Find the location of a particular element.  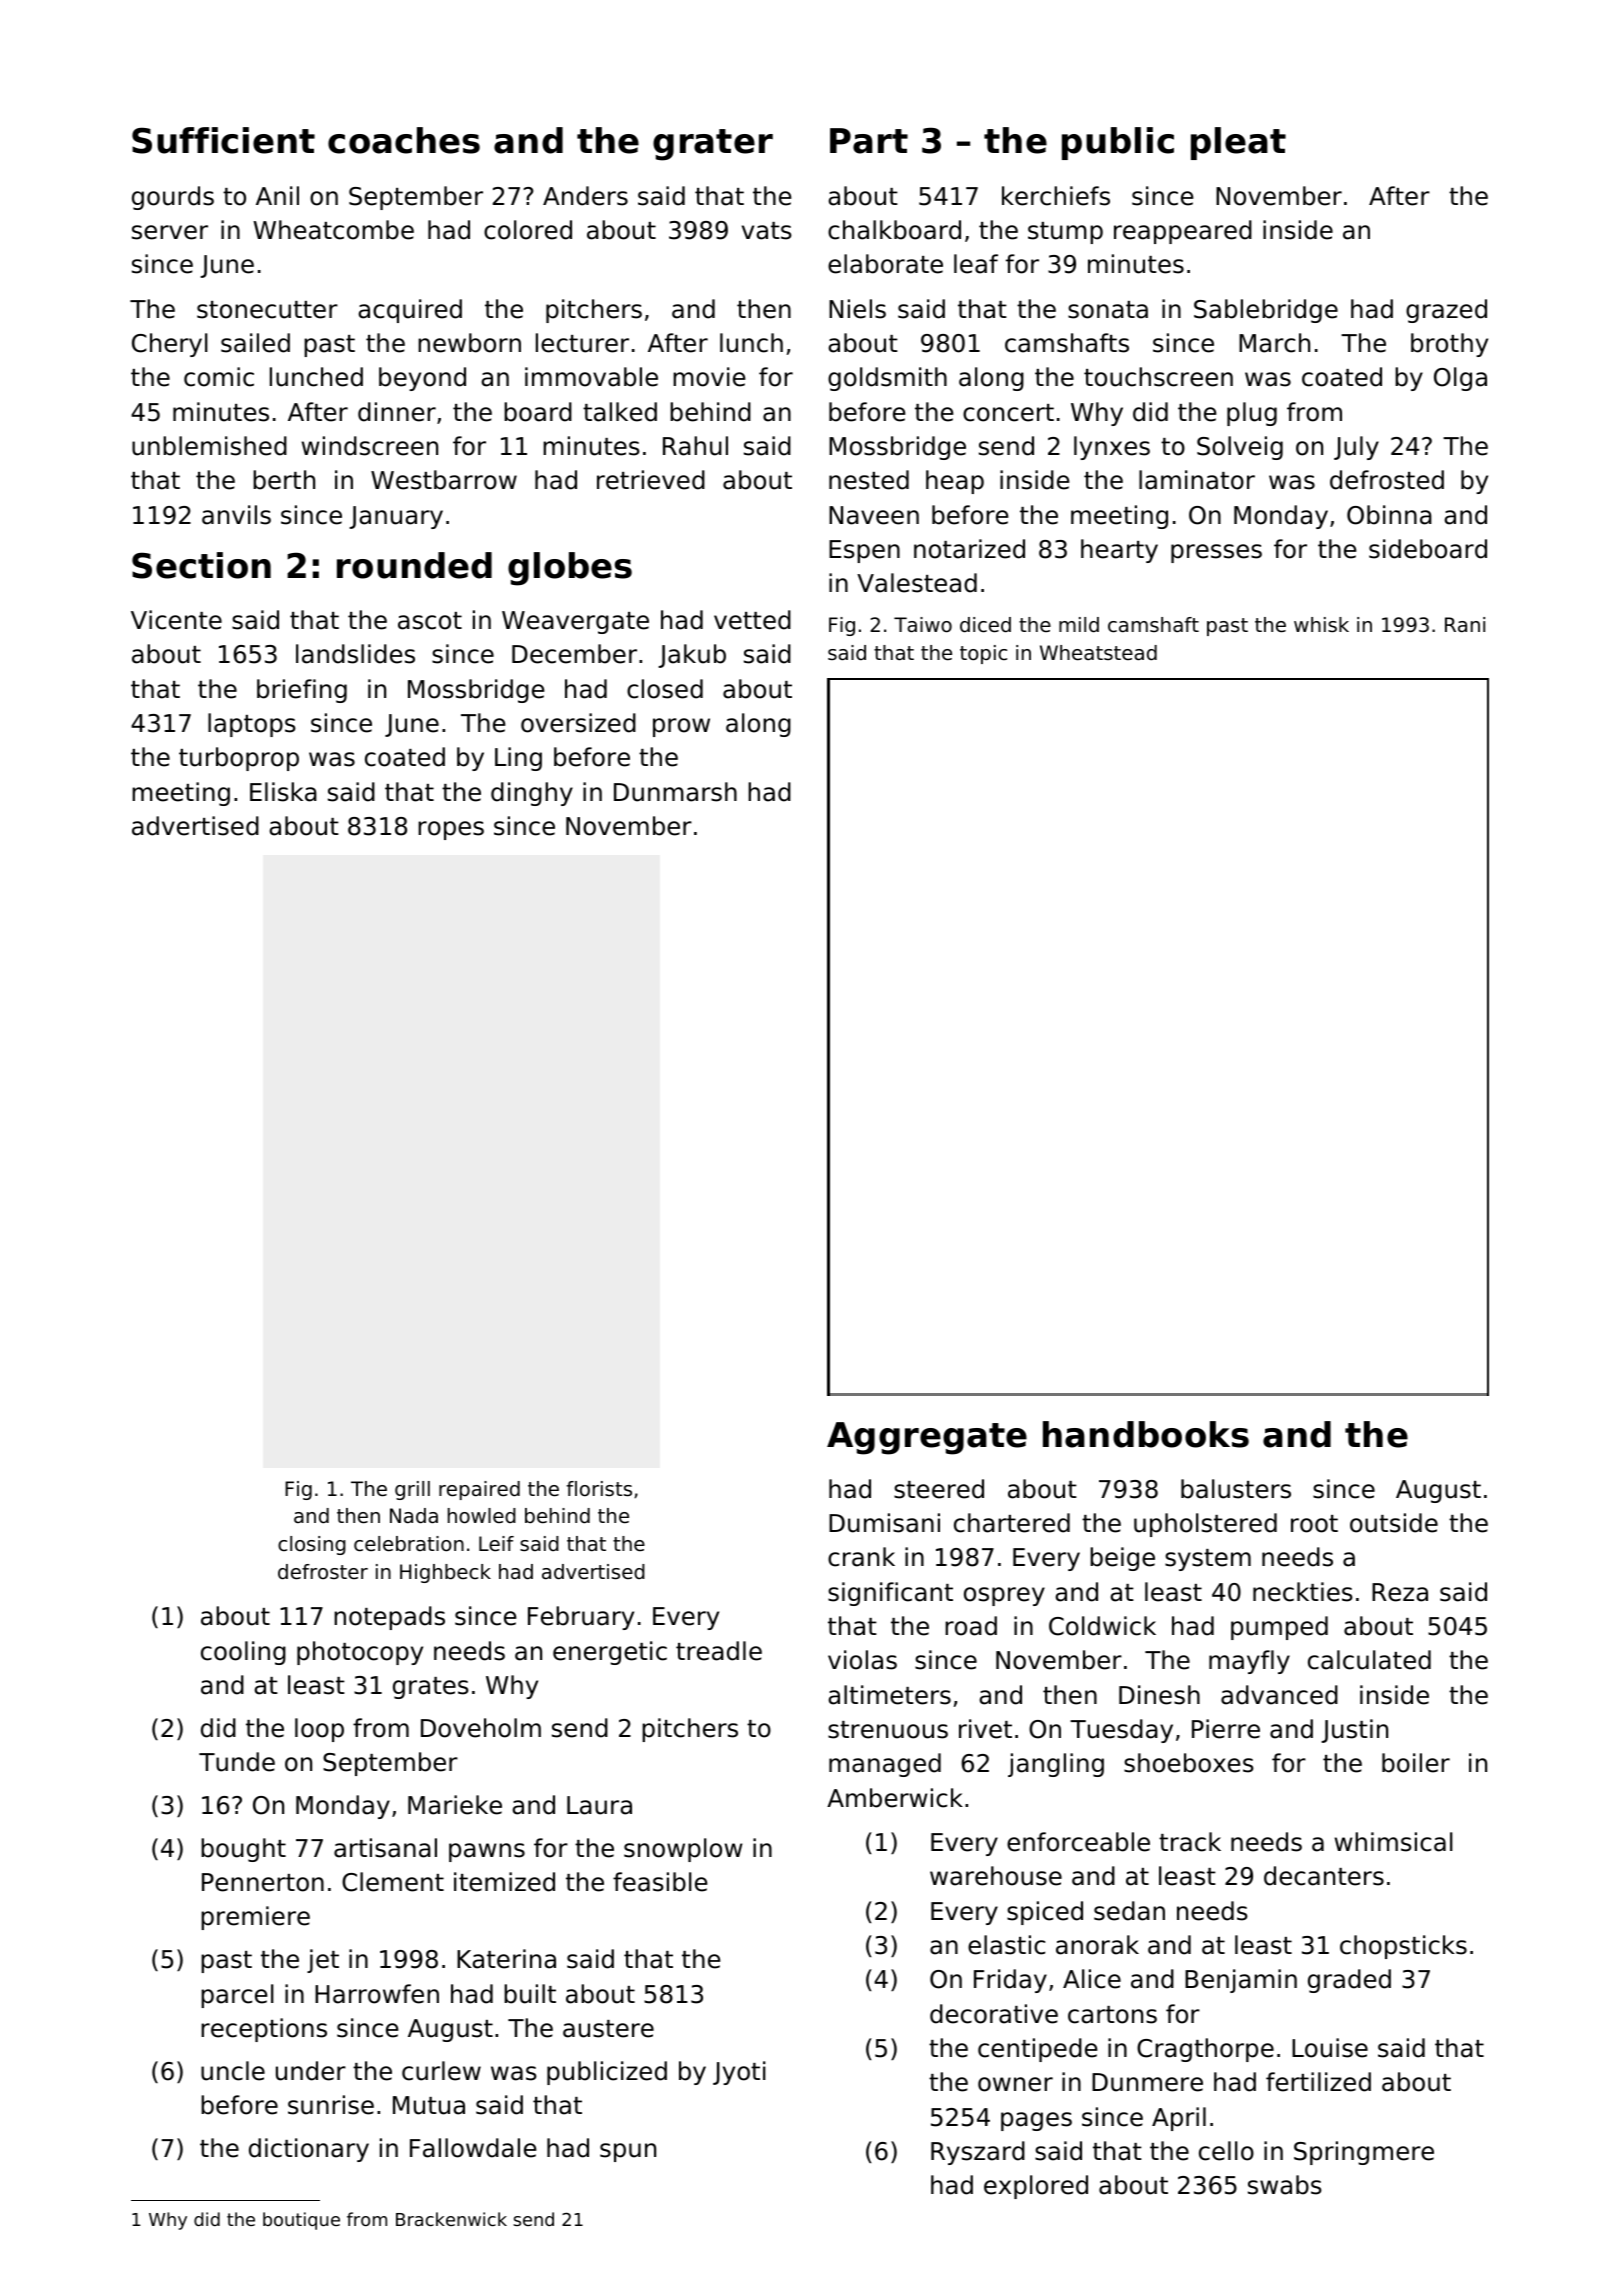

Dunmarsh is located at coordinates (675, 792).
